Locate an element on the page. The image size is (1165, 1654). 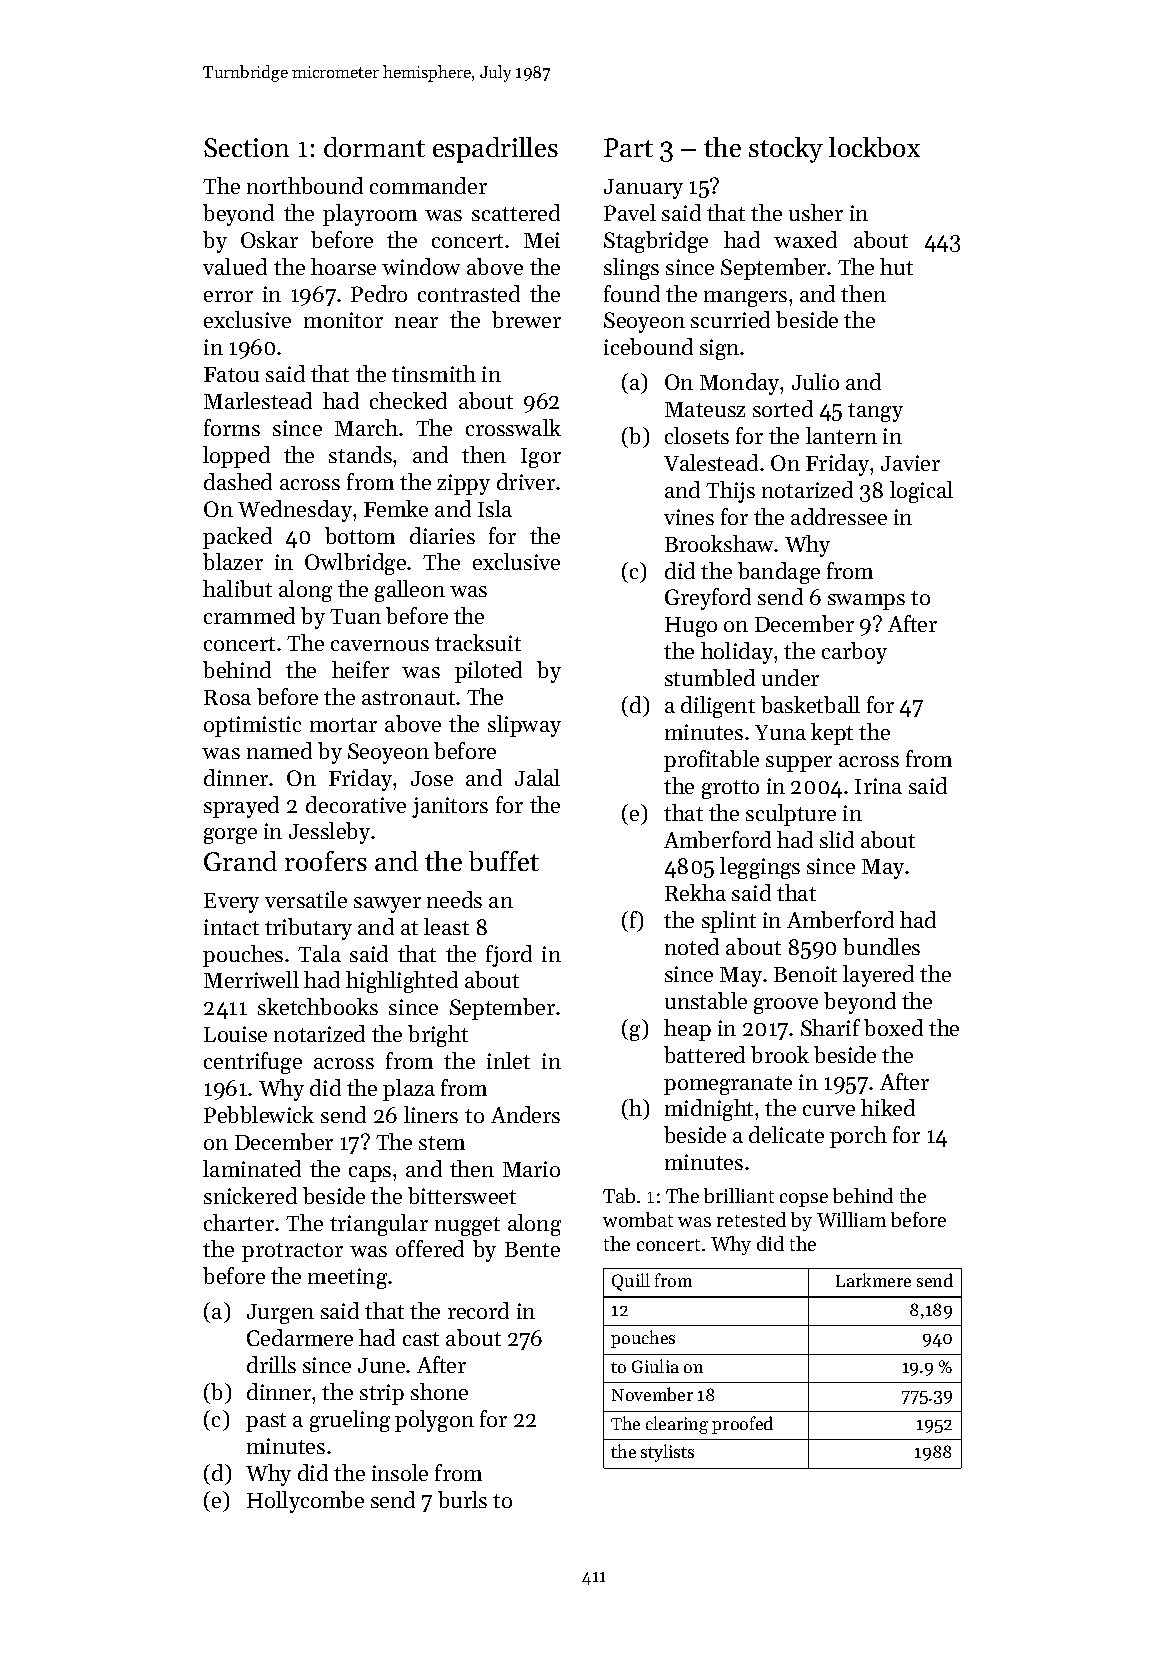
burls is located at coordinates (462, 1499).
